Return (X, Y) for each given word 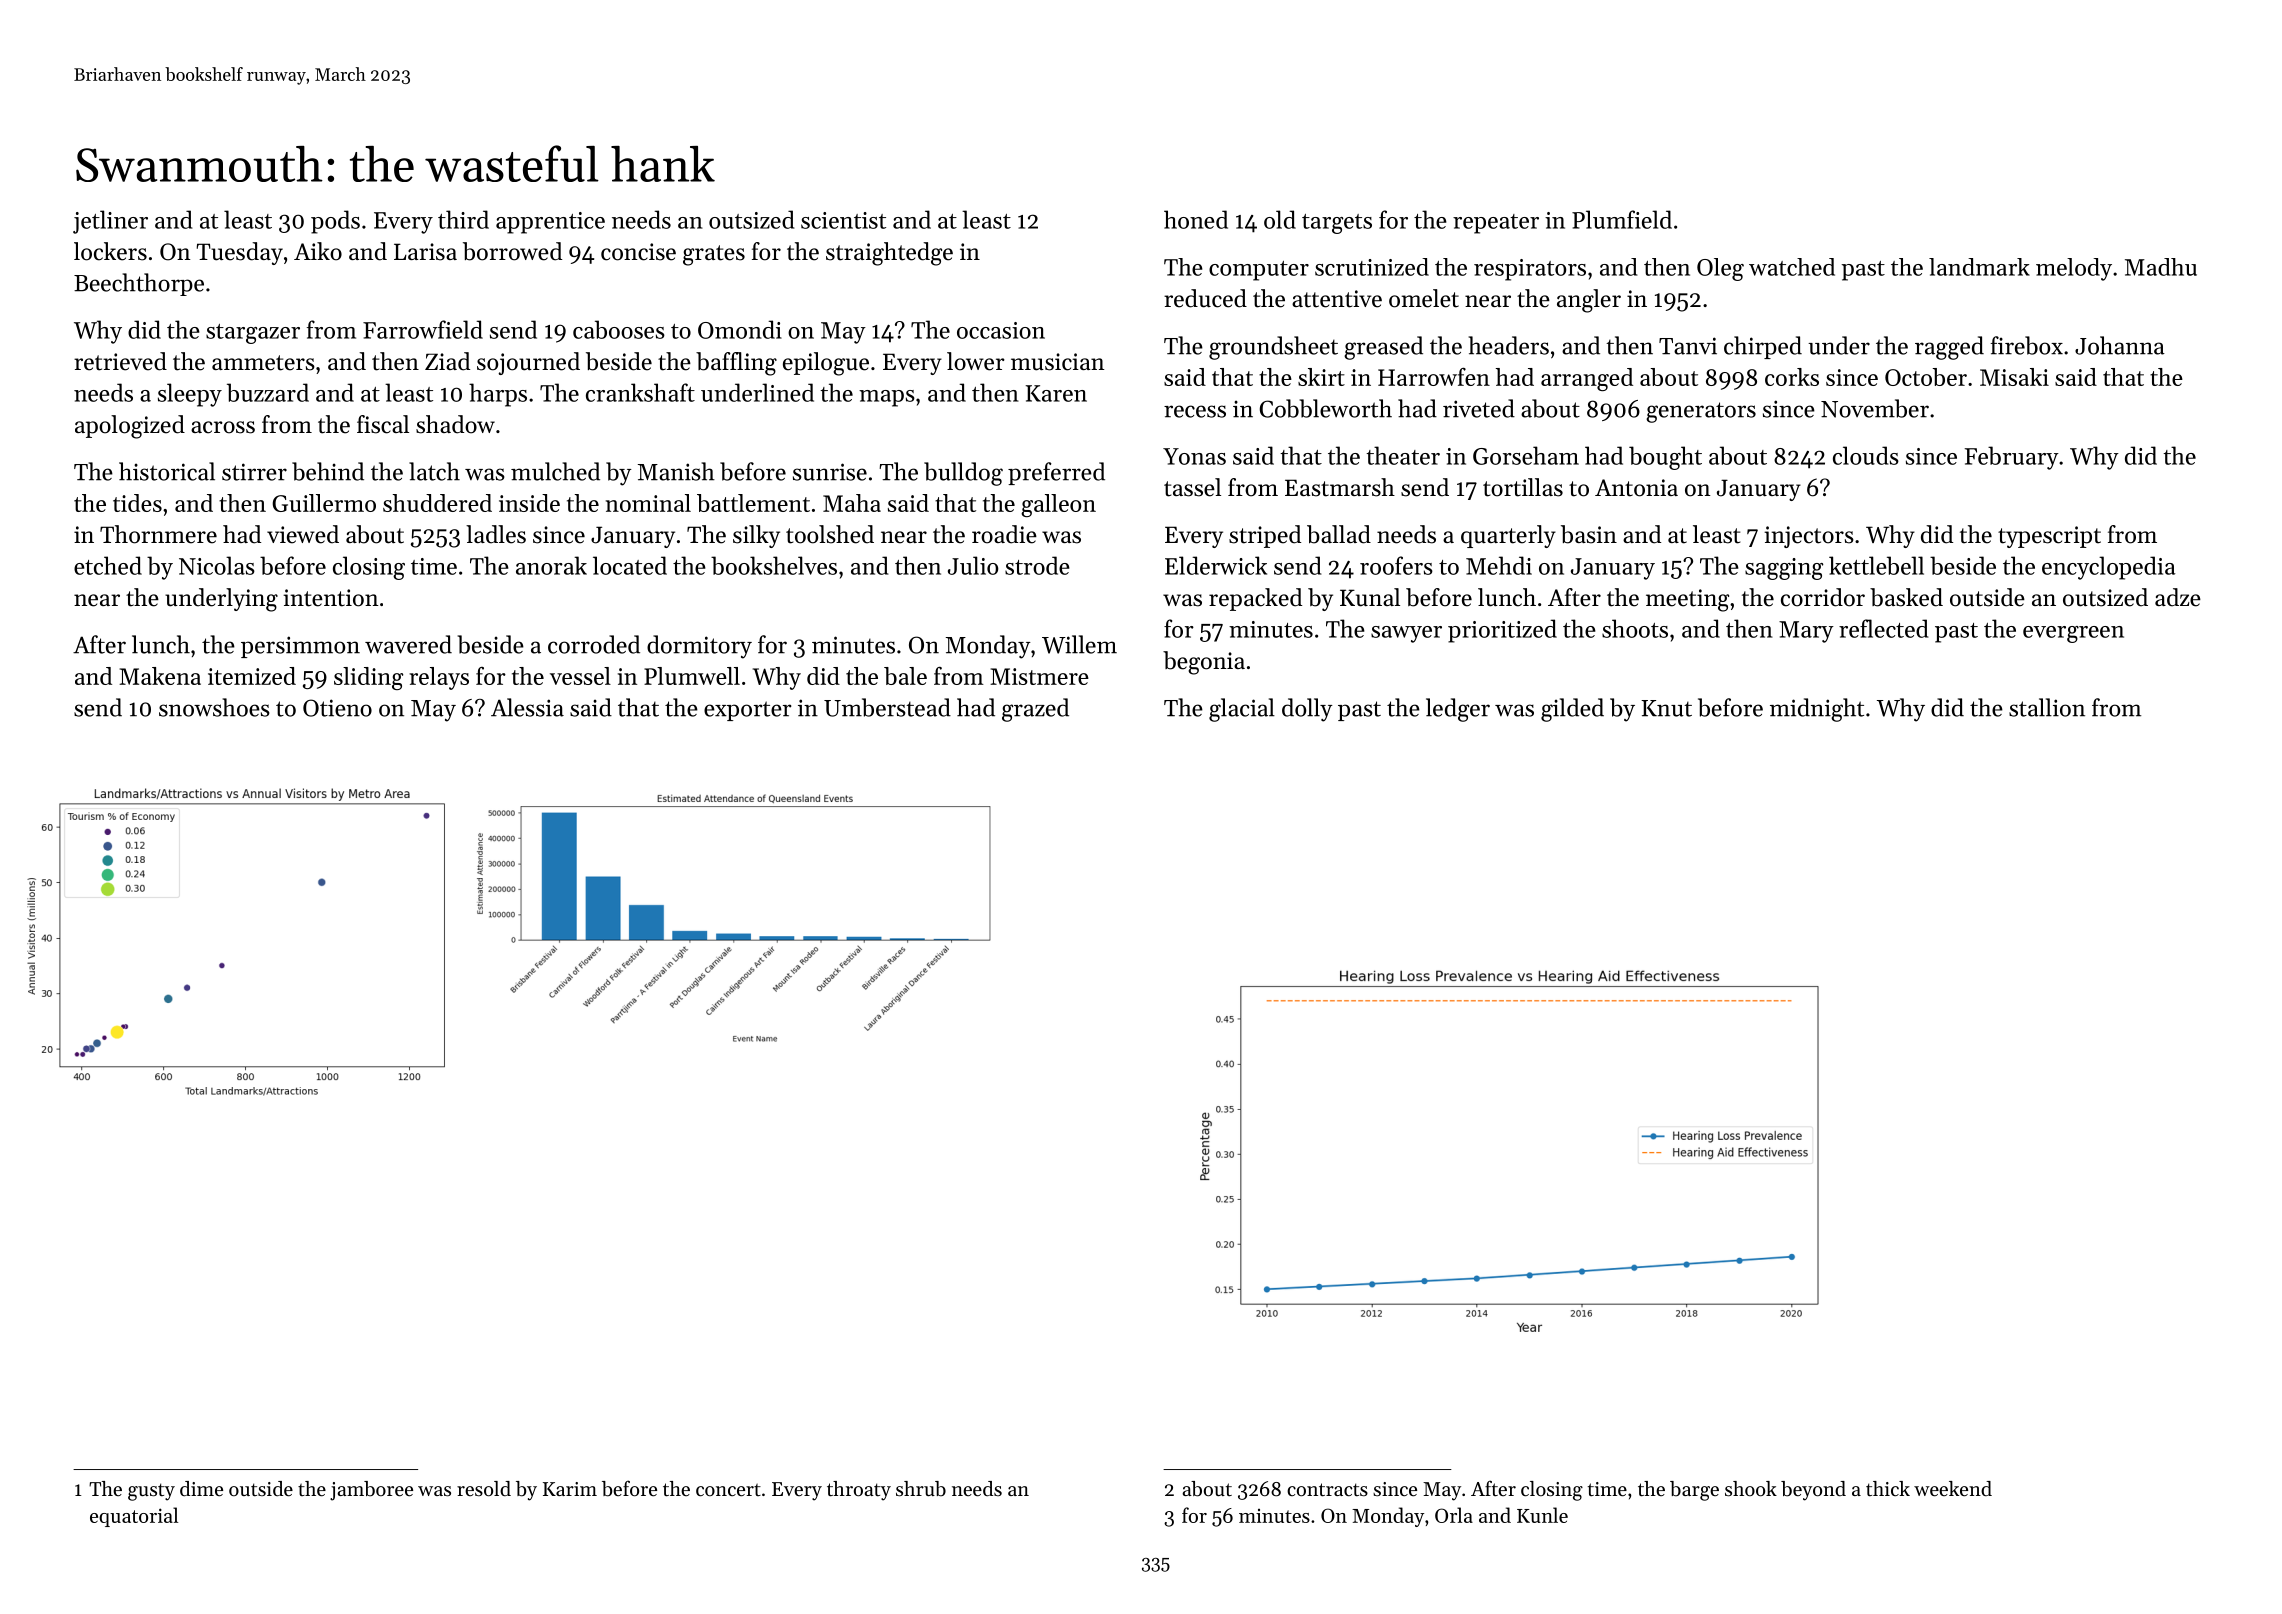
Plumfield (1622, 219)
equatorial (134, 1517)
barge (1694, 1491)
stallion (2047, 707)
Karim (570, 1489)
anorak (551, 565)
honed (1196, 219)
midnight (1817, 710)
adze (2178, 597)
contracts (1327, 1490)
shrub (921, 1489)
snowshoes (214, 707)
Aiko (318, 251)
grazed (1035, 710)
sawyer (1406, 634)
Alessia (527, 707)
